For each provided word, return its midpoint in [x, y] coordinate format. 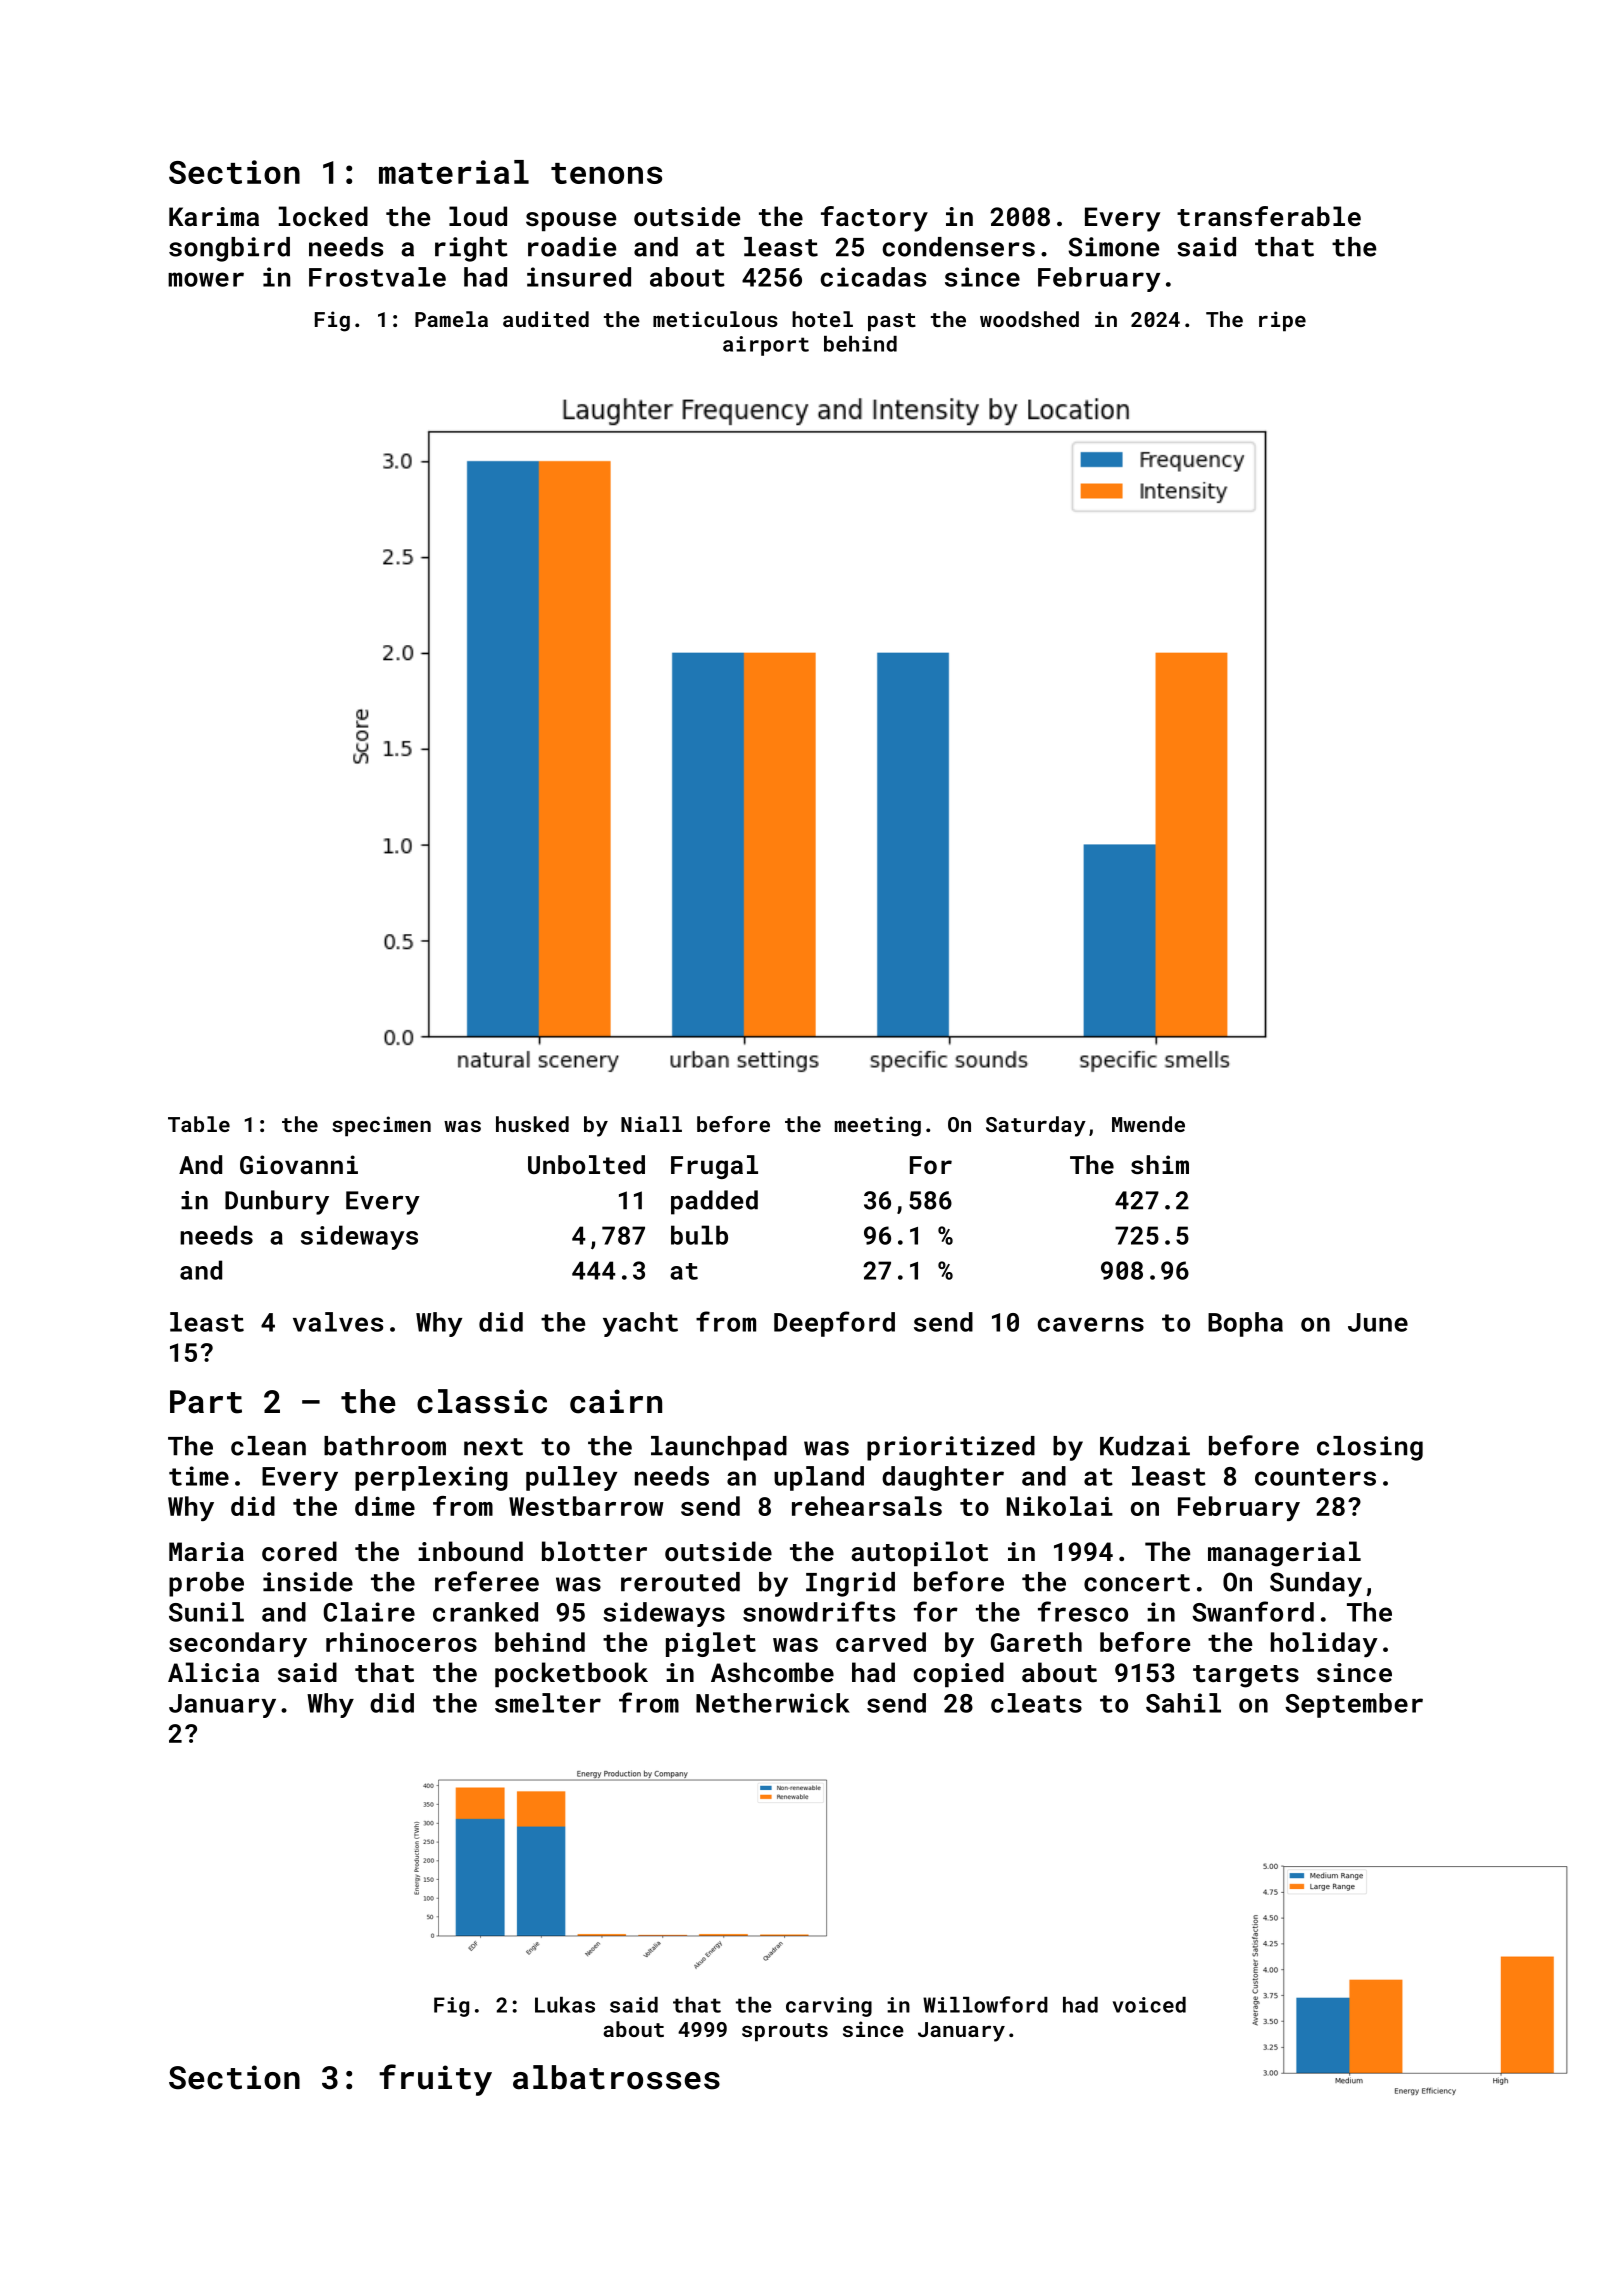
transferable [1269, 216]
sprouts [785, 2032]
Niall [651, 1124]
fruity [435, 2080]
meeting [878, 1126]
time [199, 1476]
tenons [606, 173]
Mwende [1148, 1124]
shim [1160, 1164]
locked [323, 216]
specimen [381, 1126]
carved [881, 1642]
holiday [1324, 1644]
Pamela [451, 319]
